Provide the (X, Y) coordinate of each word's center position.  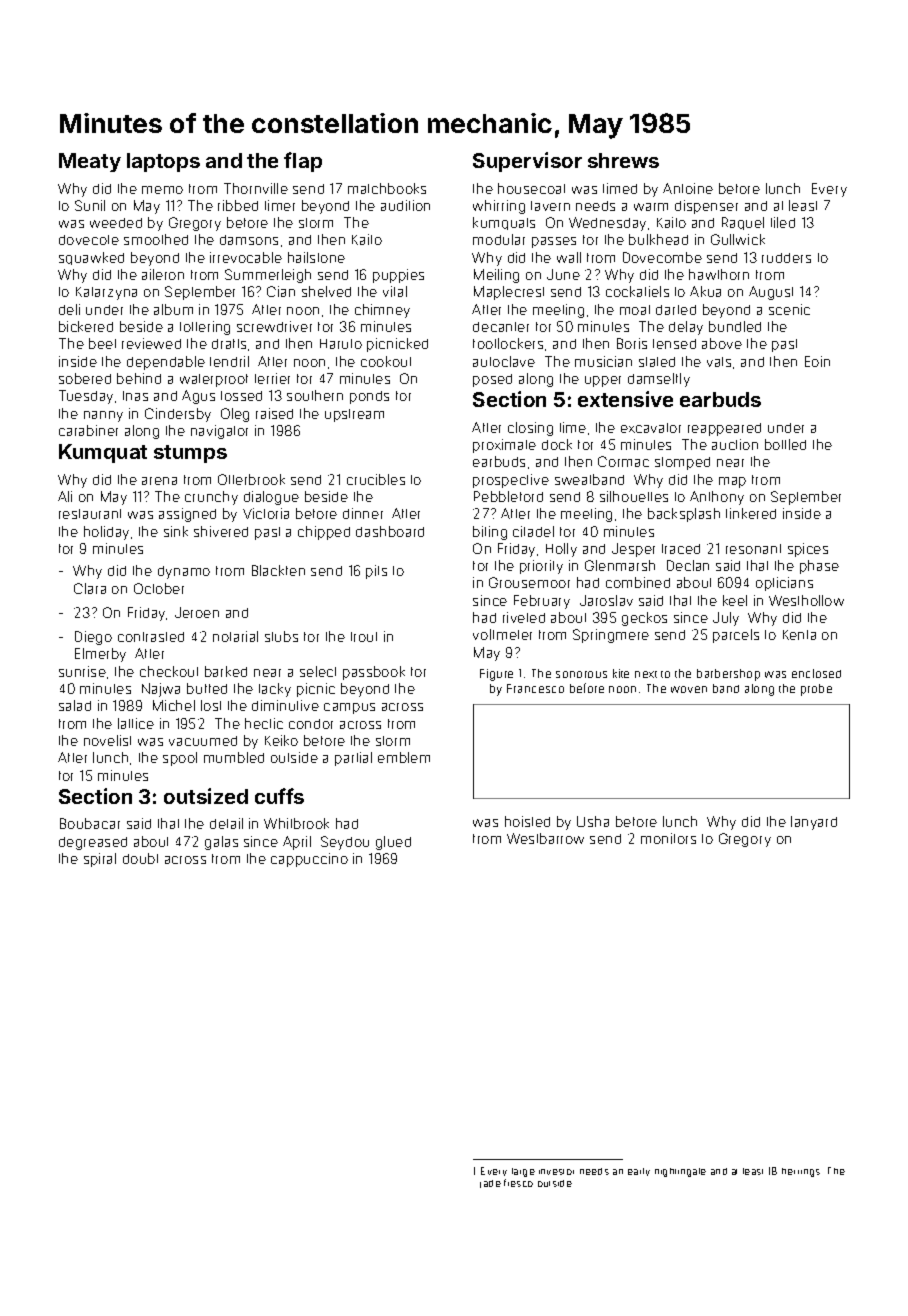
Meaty (90, 162)
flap (303, 162)
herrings (801, 1172)
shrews (623, 160)
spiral (100, 860)
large (523, 1172)
